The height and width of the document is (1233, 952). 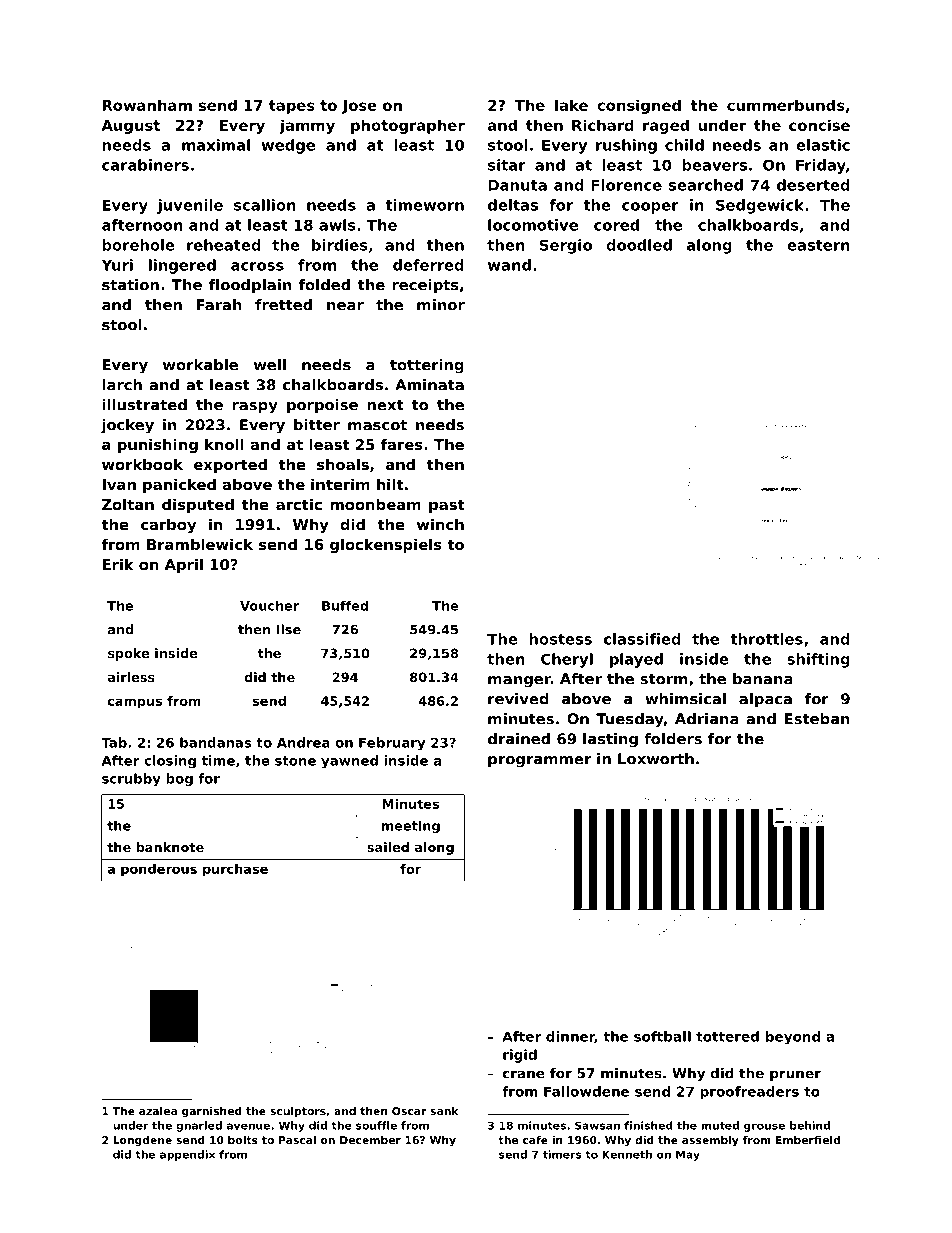 I want to click on consigned, so click(x=639, y=106).
